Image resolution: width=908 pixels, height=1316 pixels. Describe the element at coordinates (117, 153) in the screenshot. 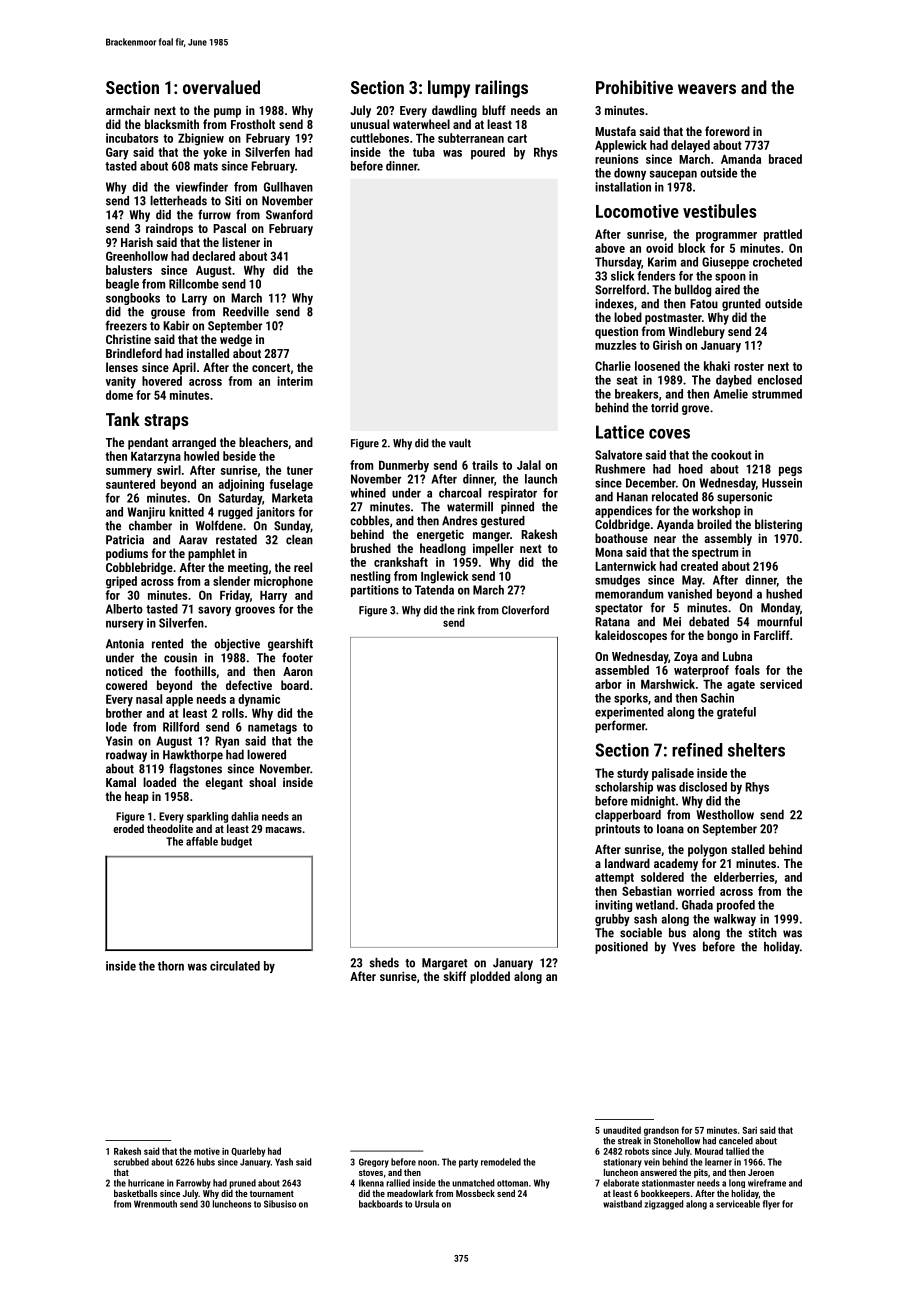

I see `Gary` at that location.
